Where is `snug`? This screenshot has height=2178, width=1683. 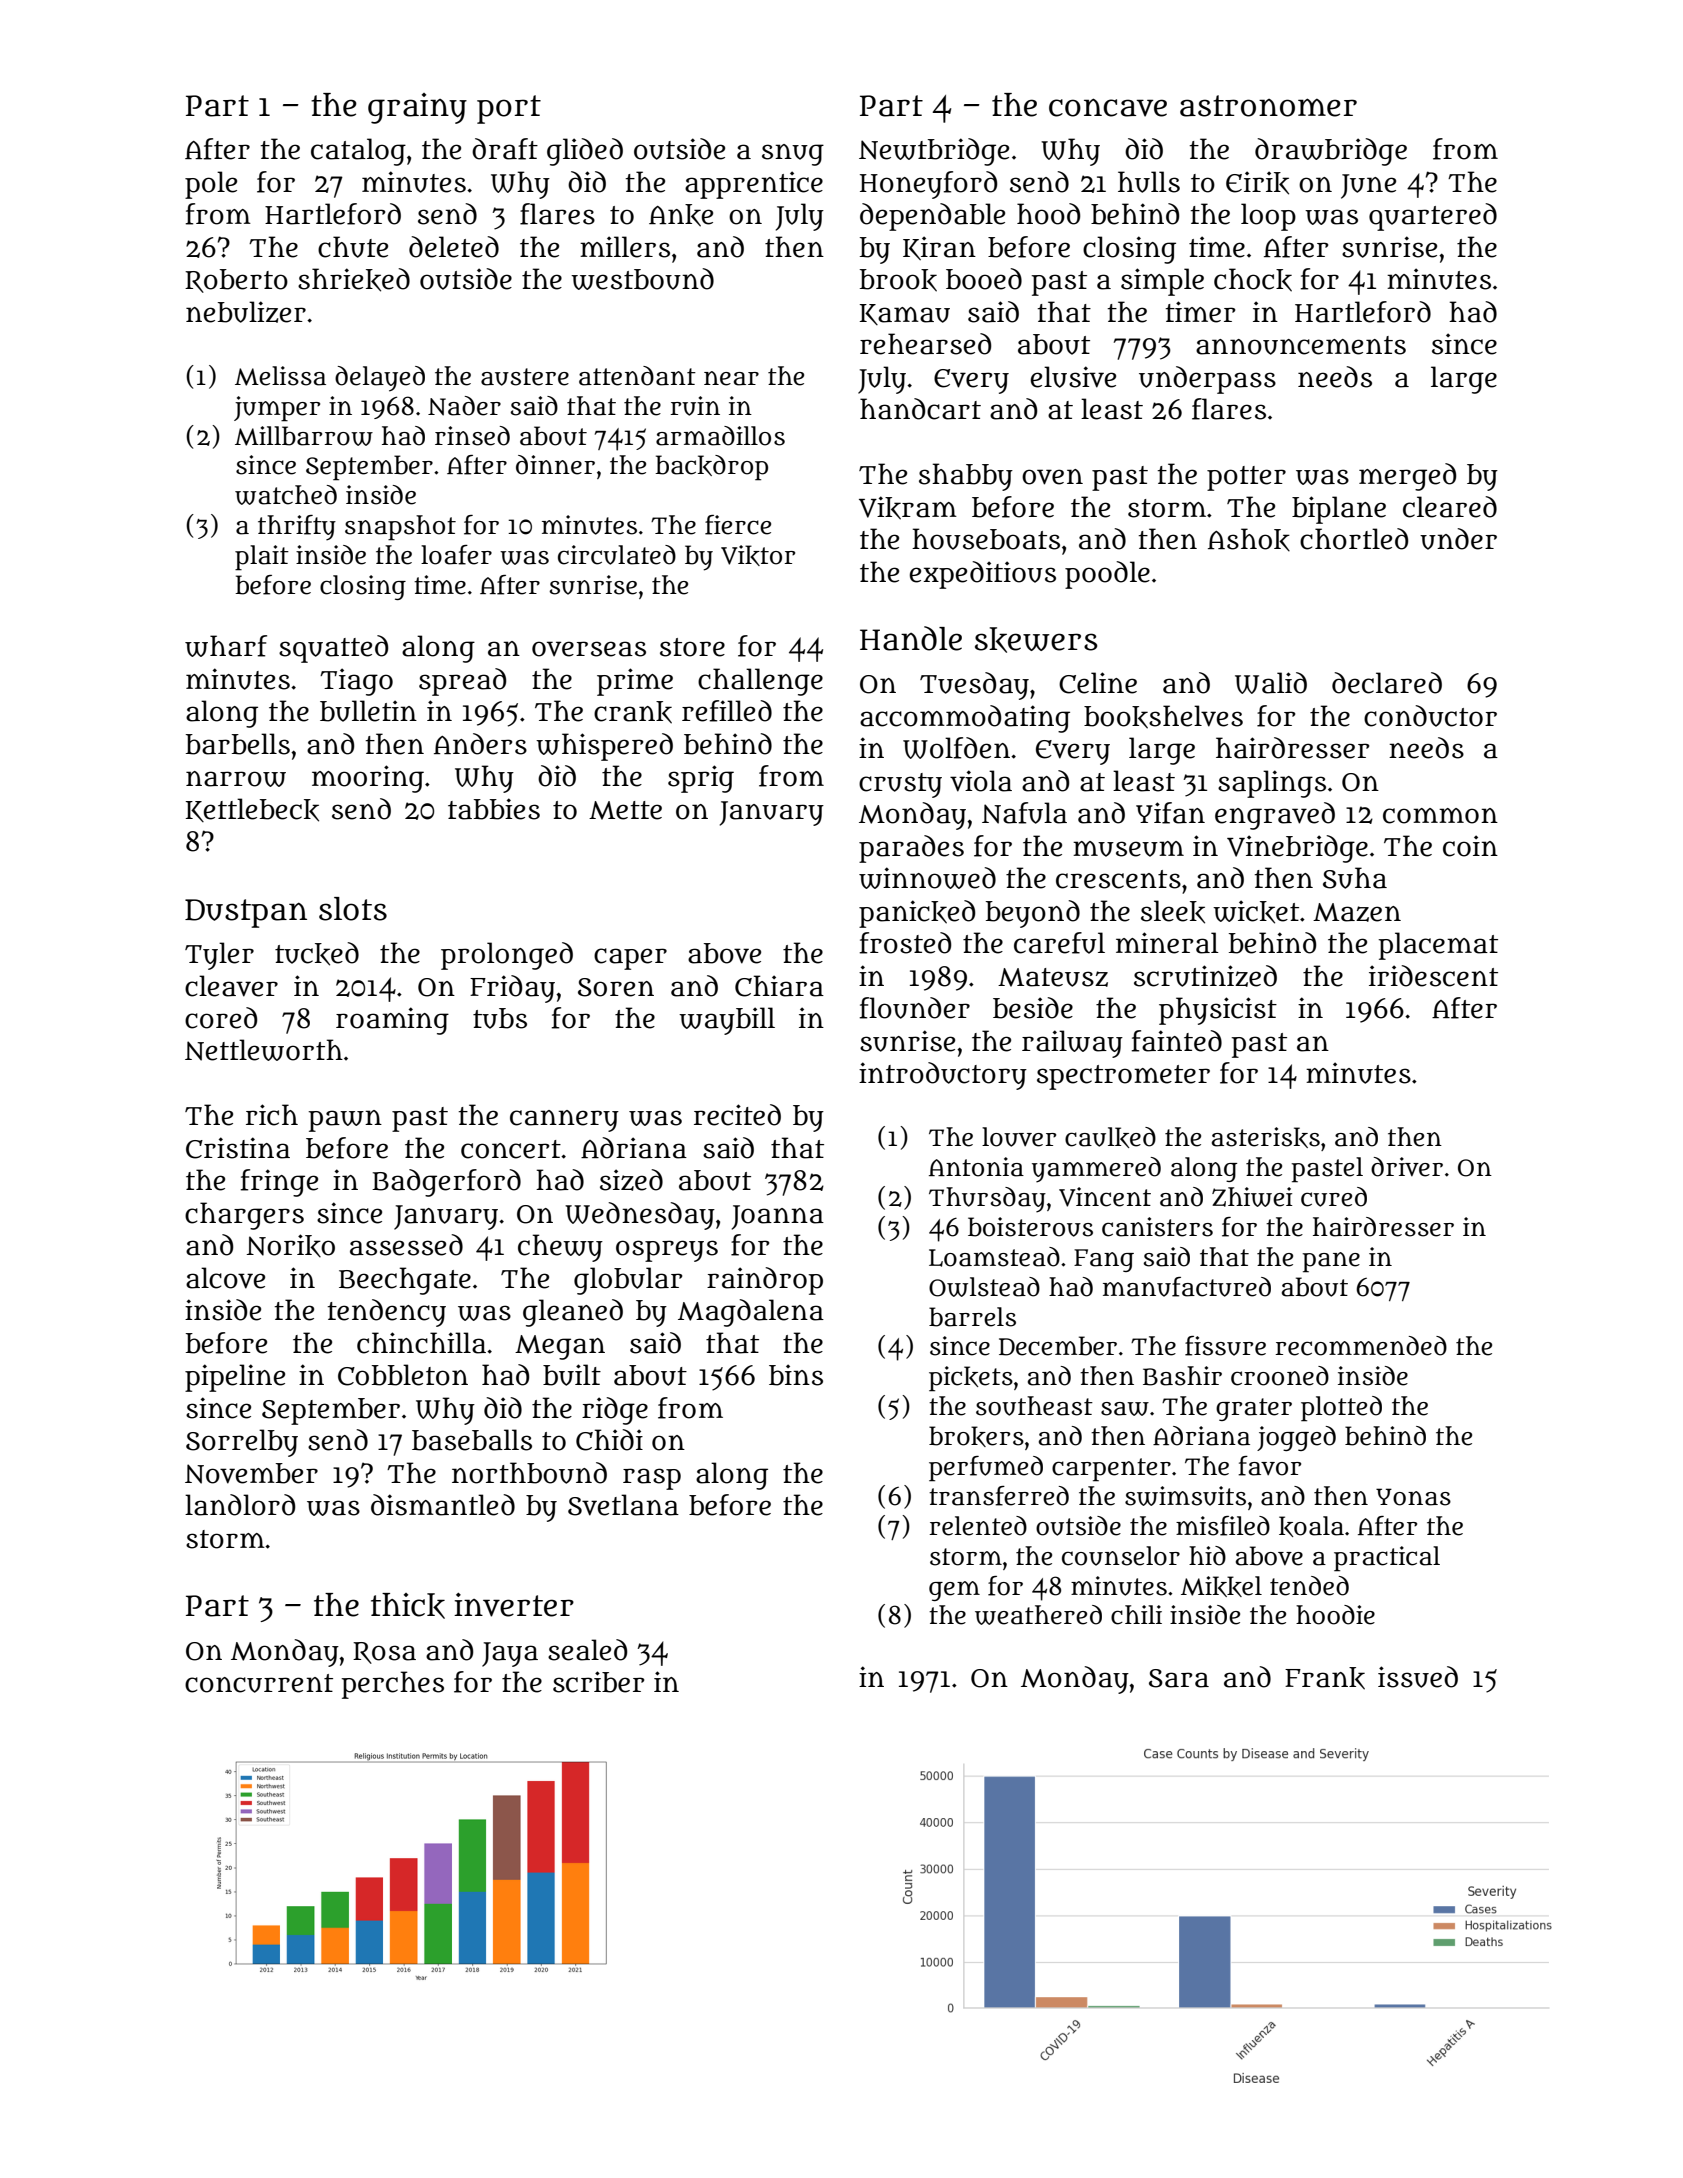
snug is located at coordinates (793, 155).
